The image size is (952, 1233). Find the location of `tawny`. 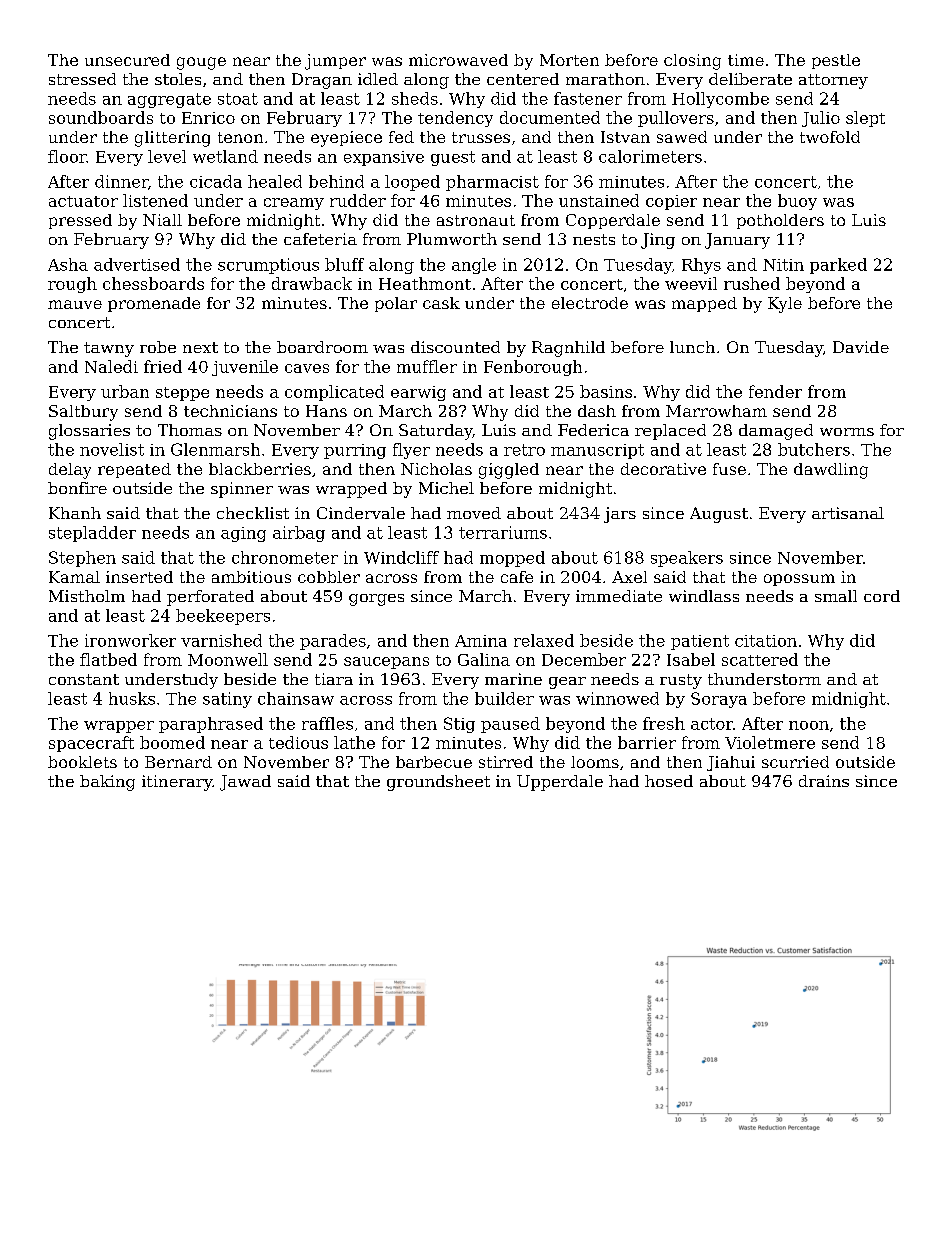

tawny is located at coordinates (109, 349).
